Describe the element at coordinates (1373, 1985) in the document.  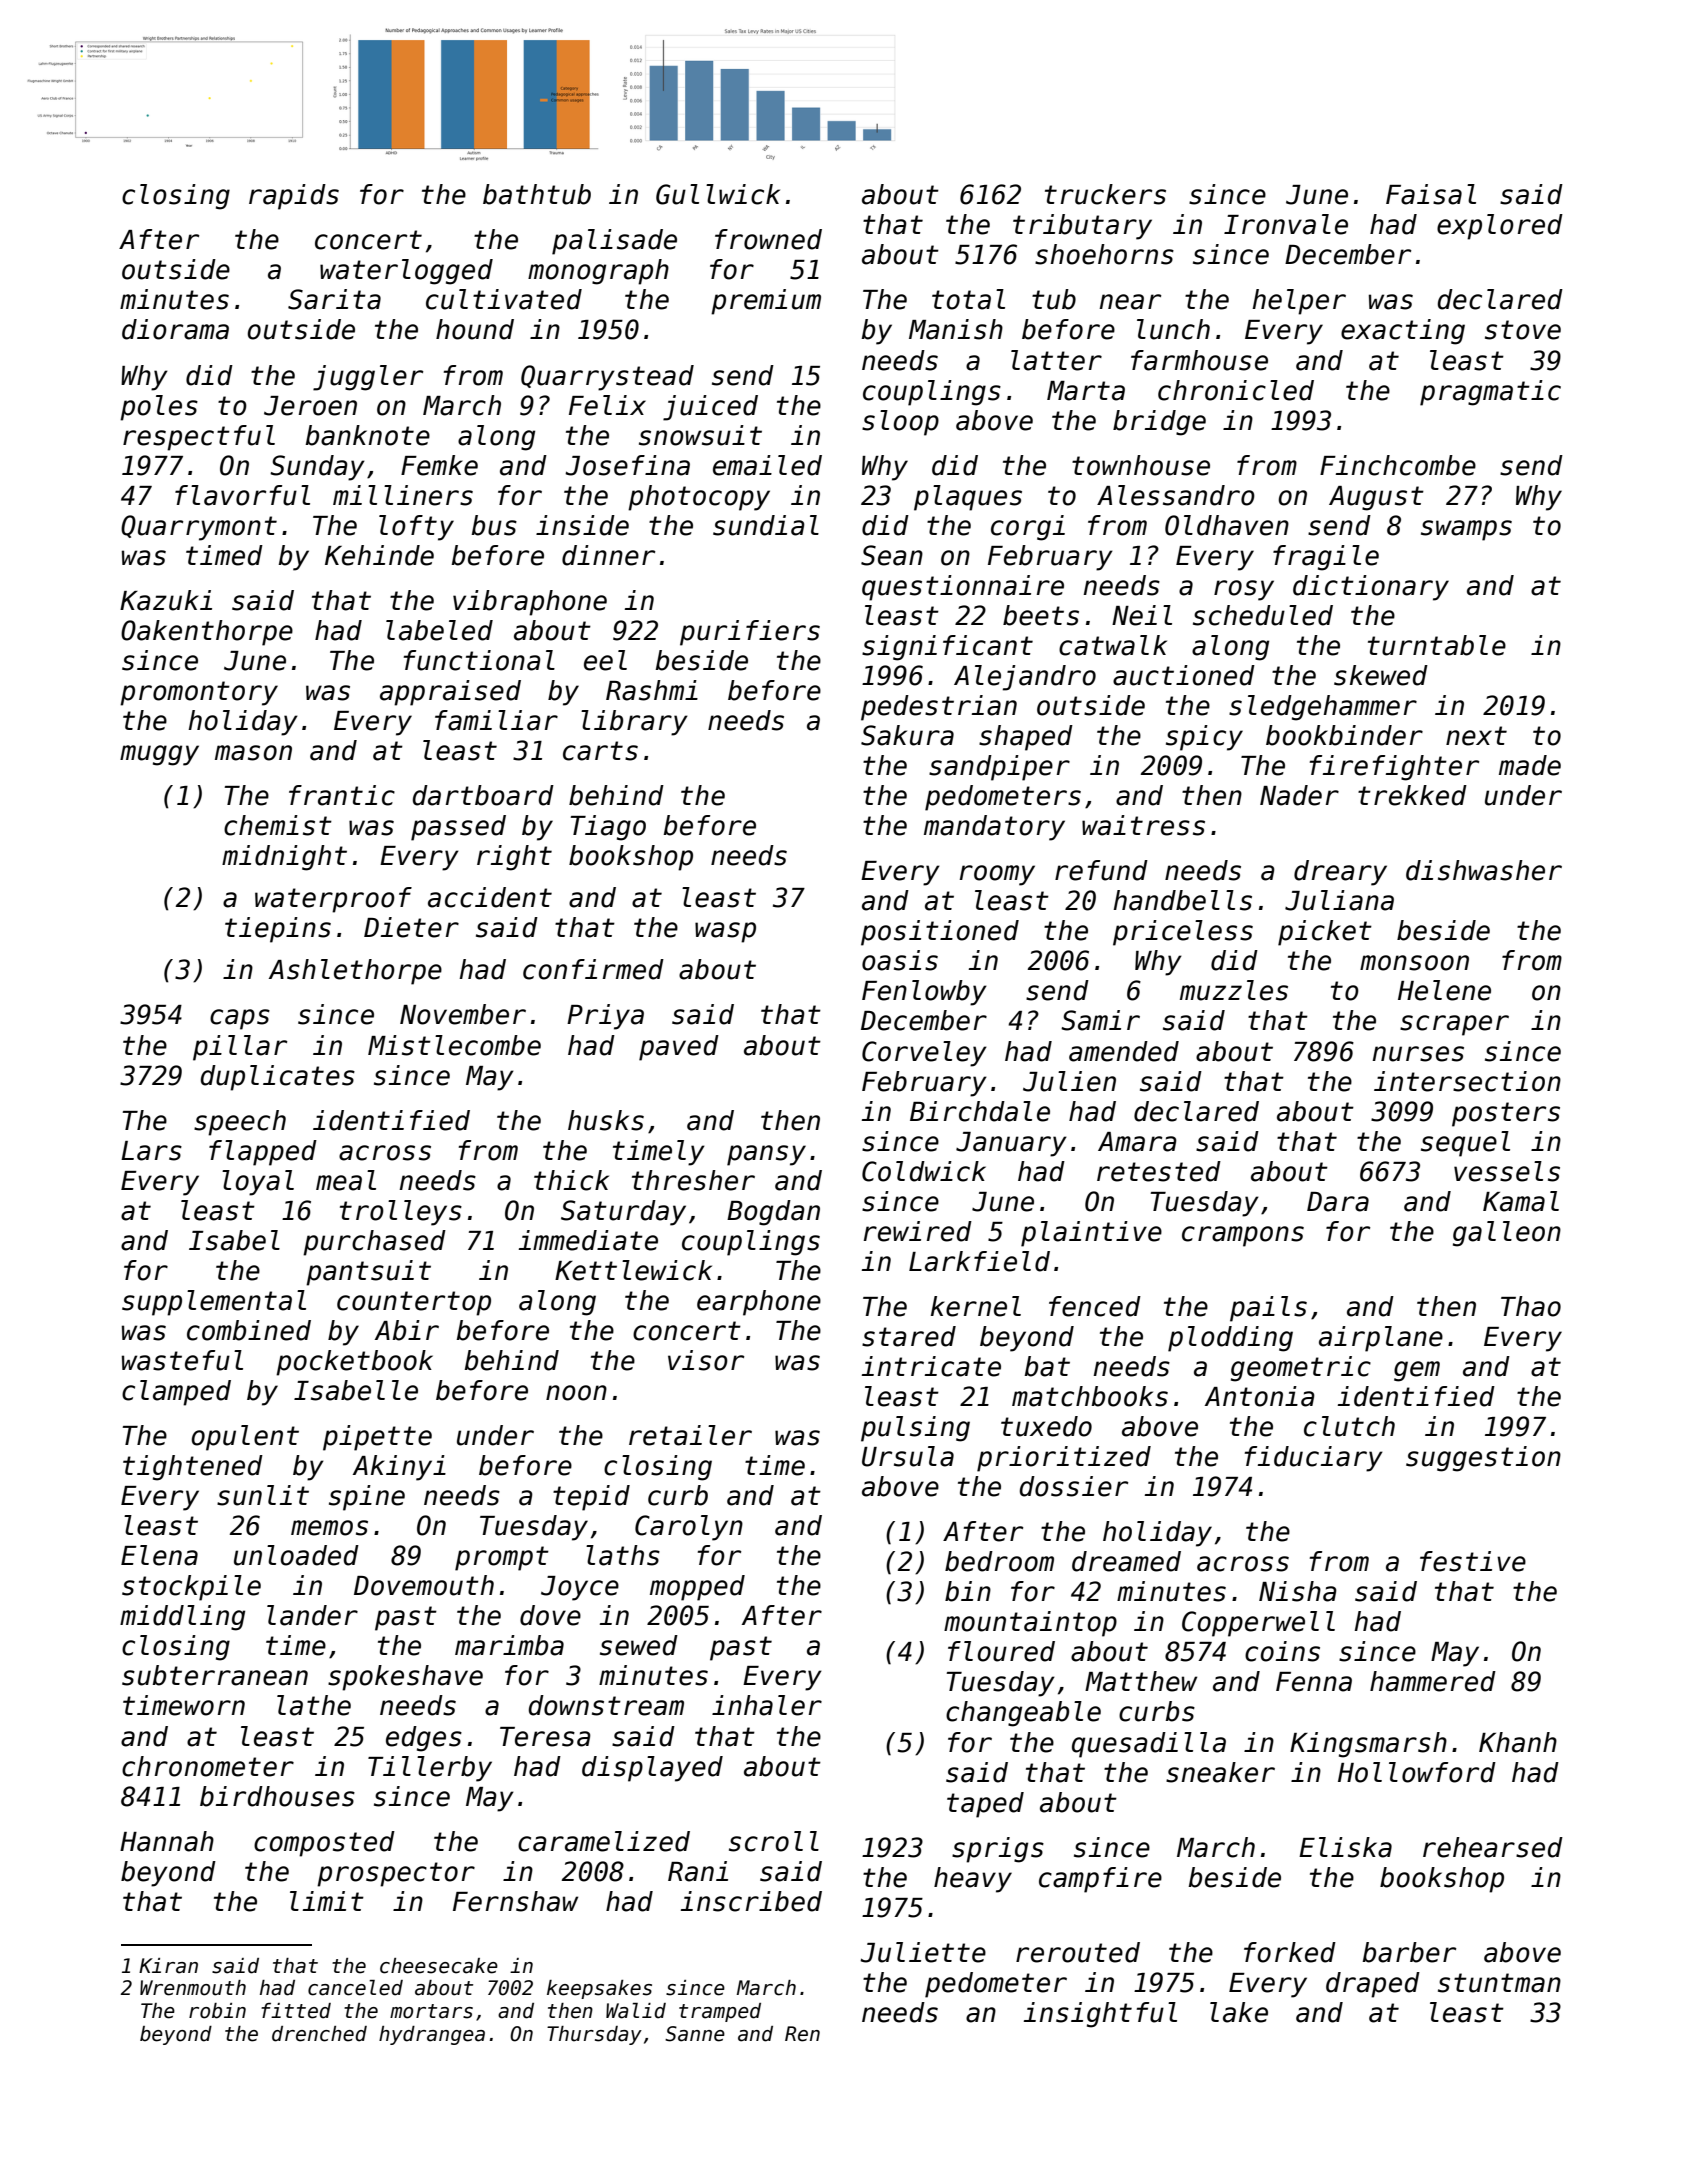
I see `draped` at that location.
